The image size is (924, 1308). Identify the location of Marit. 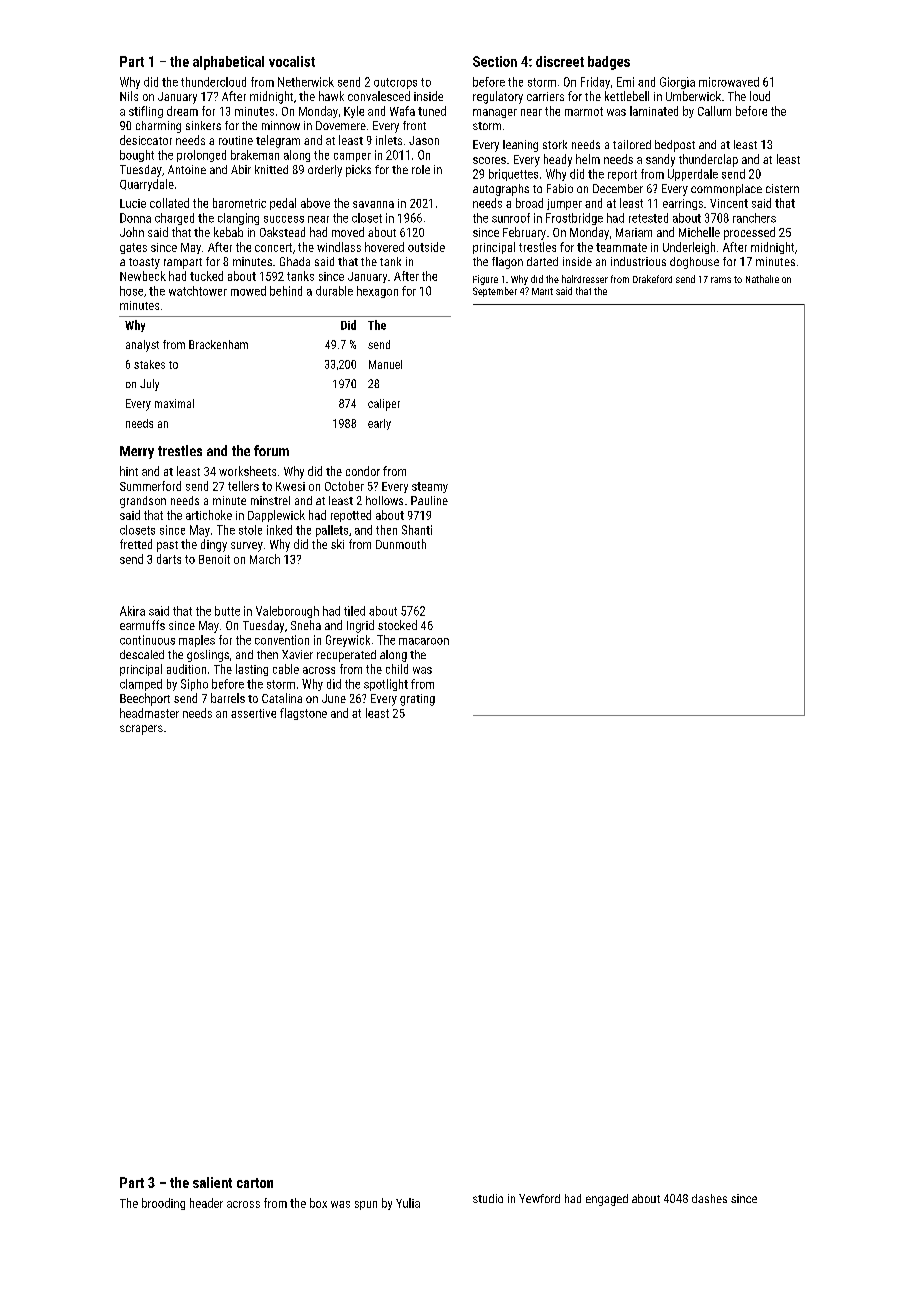
(542, 291).
